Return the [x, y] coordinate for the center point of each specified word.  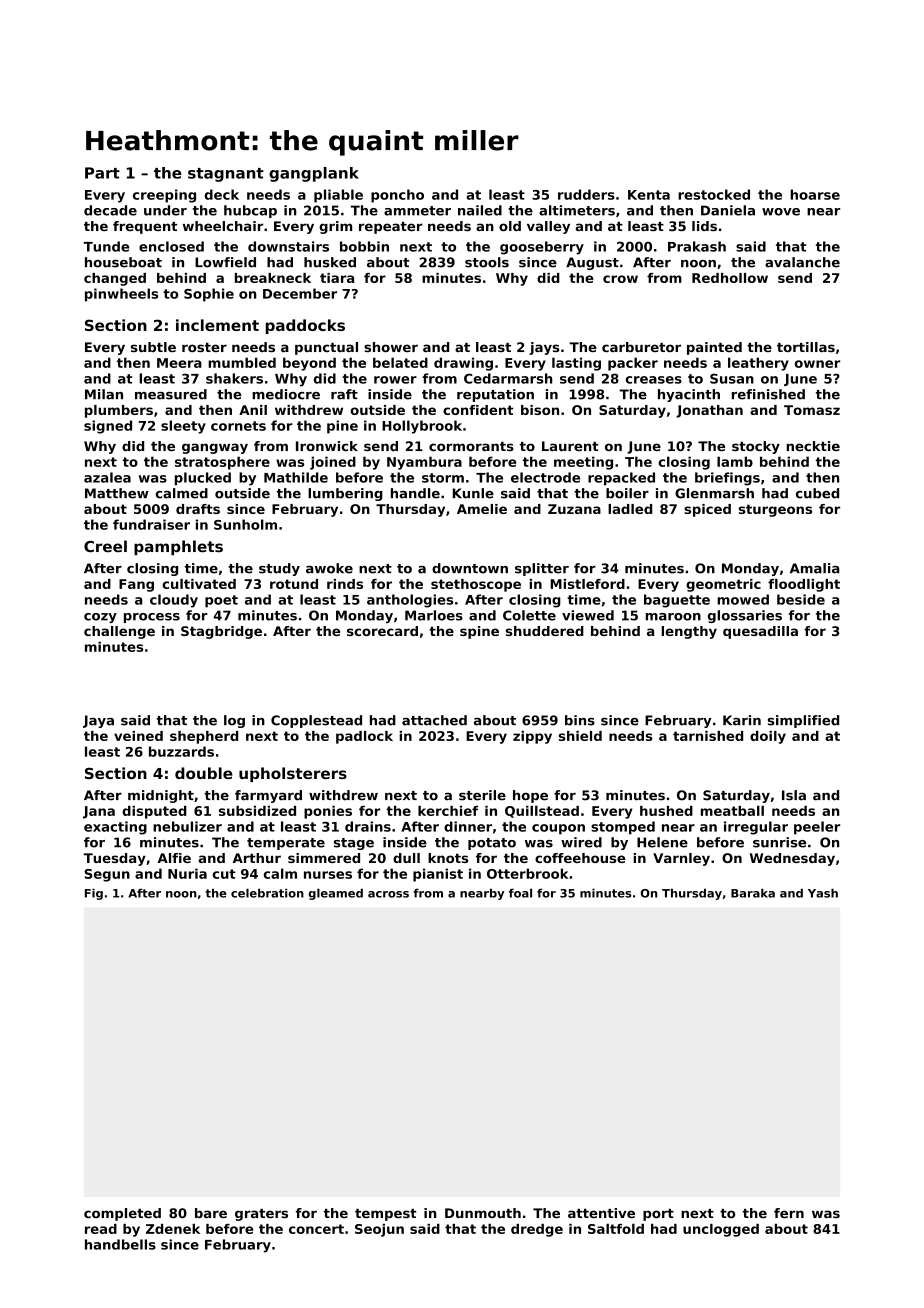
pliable [338, 196]
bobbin [364, 246]
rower [395, 380]
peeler [817, 828]
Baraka [753, 893]
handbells [120, 1244]
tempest [386, 1215]
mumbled [242, 362]
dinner [468, 826]
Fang [136, 585]
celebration [267, 893]
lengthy [689, 632]
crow [620, 279]
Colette [529, 615]
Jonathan [709, 411]
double [204, 773]
